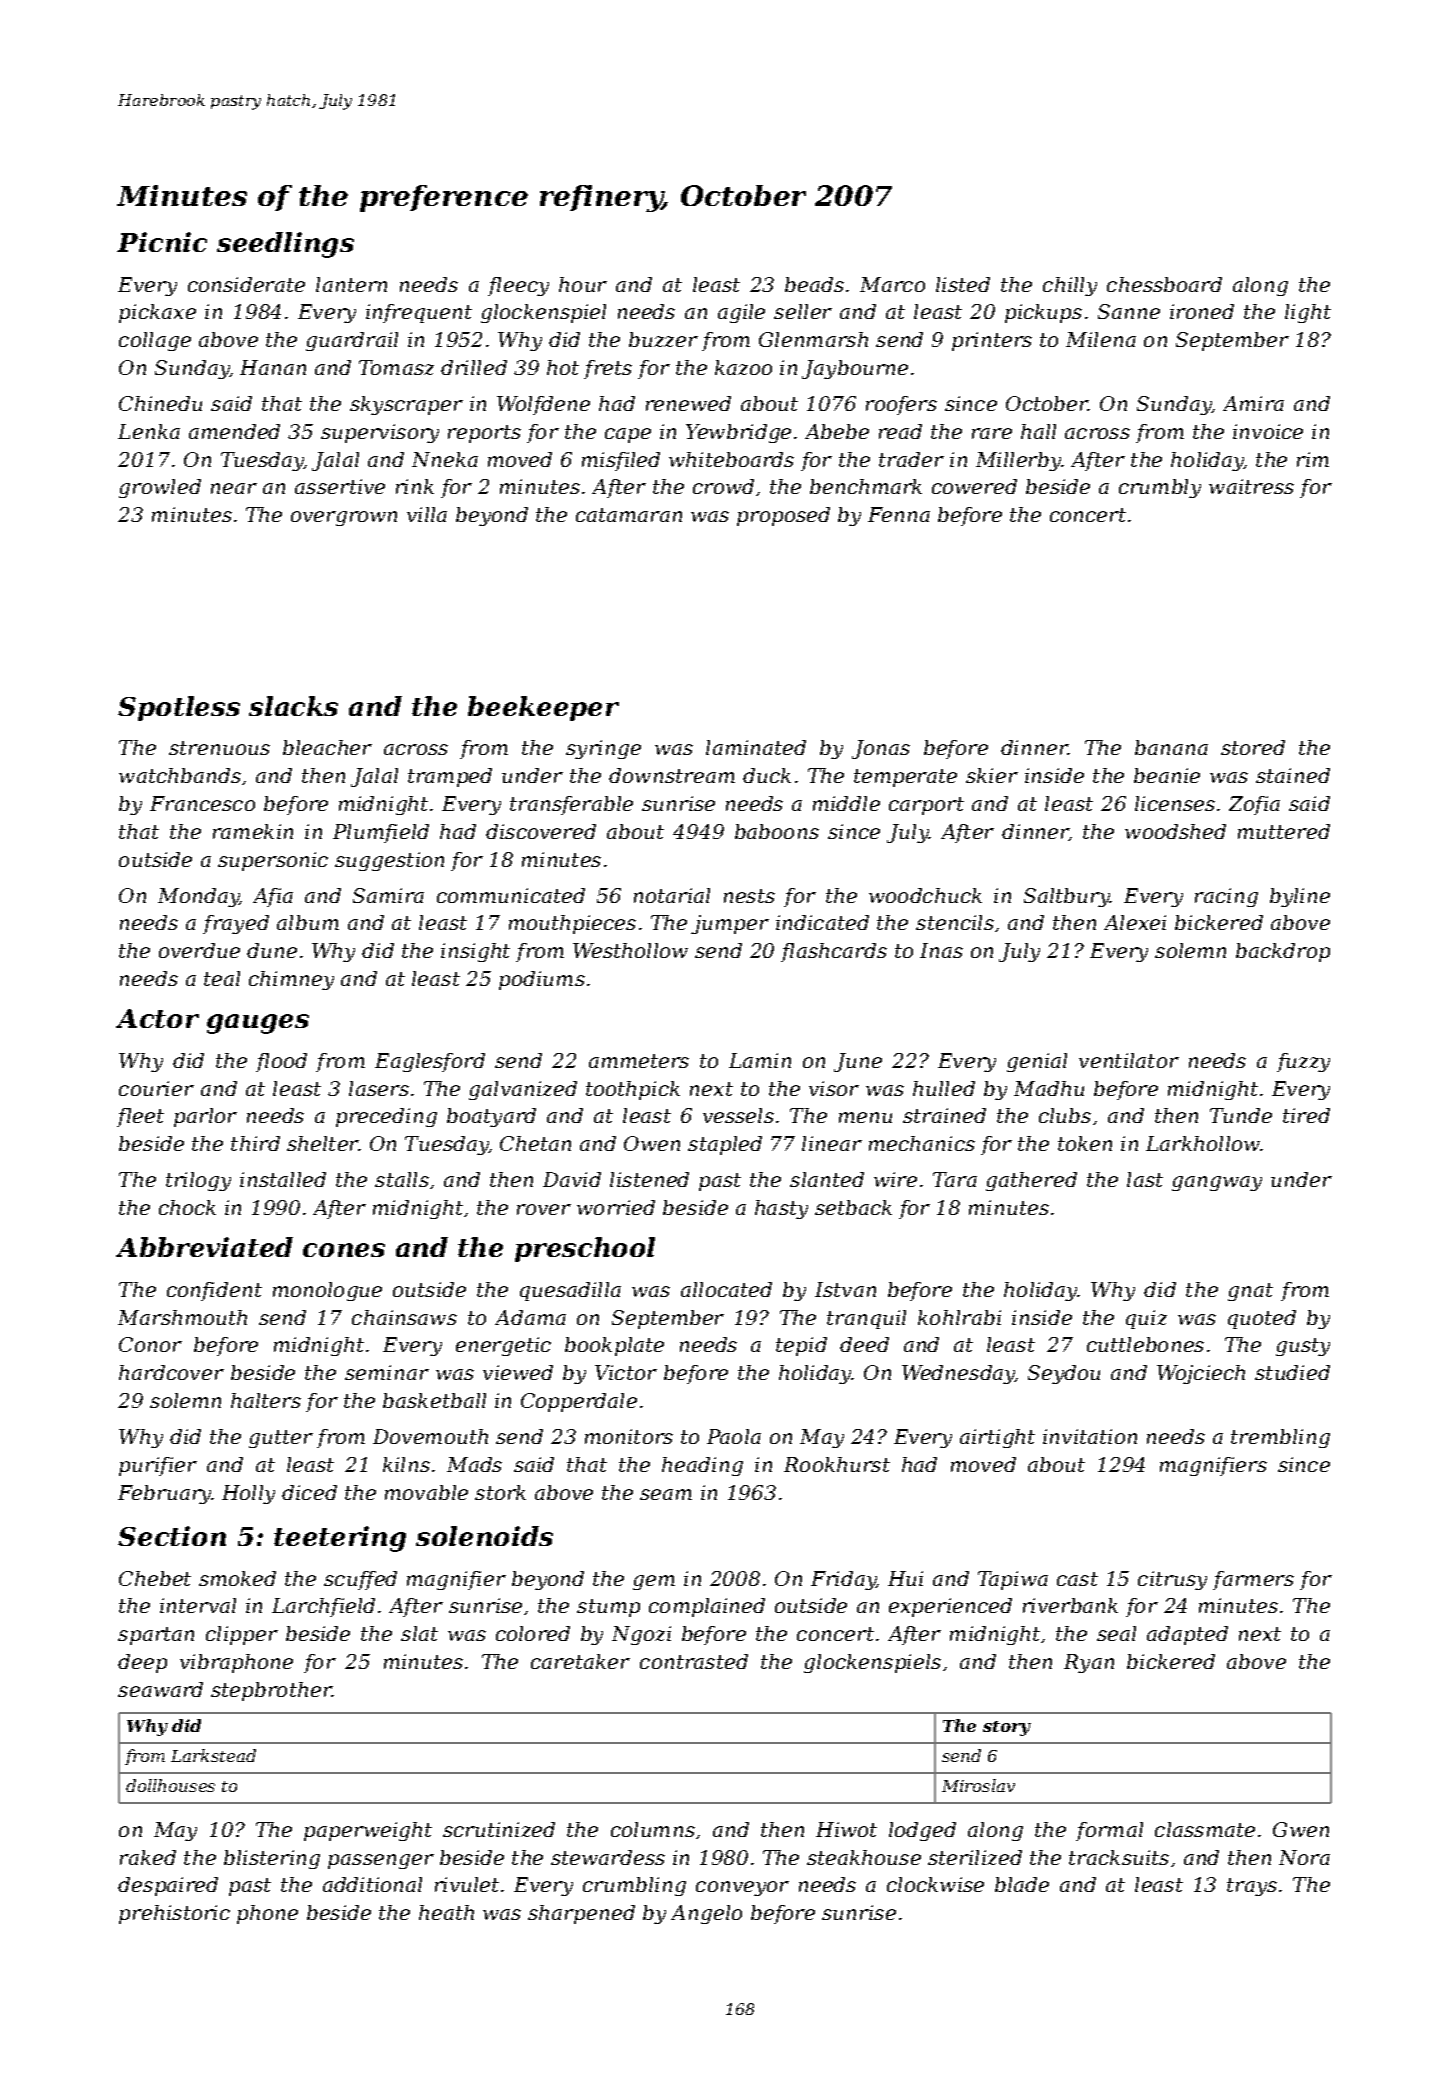  I want to click on trembling, so click(1280, 1438).
